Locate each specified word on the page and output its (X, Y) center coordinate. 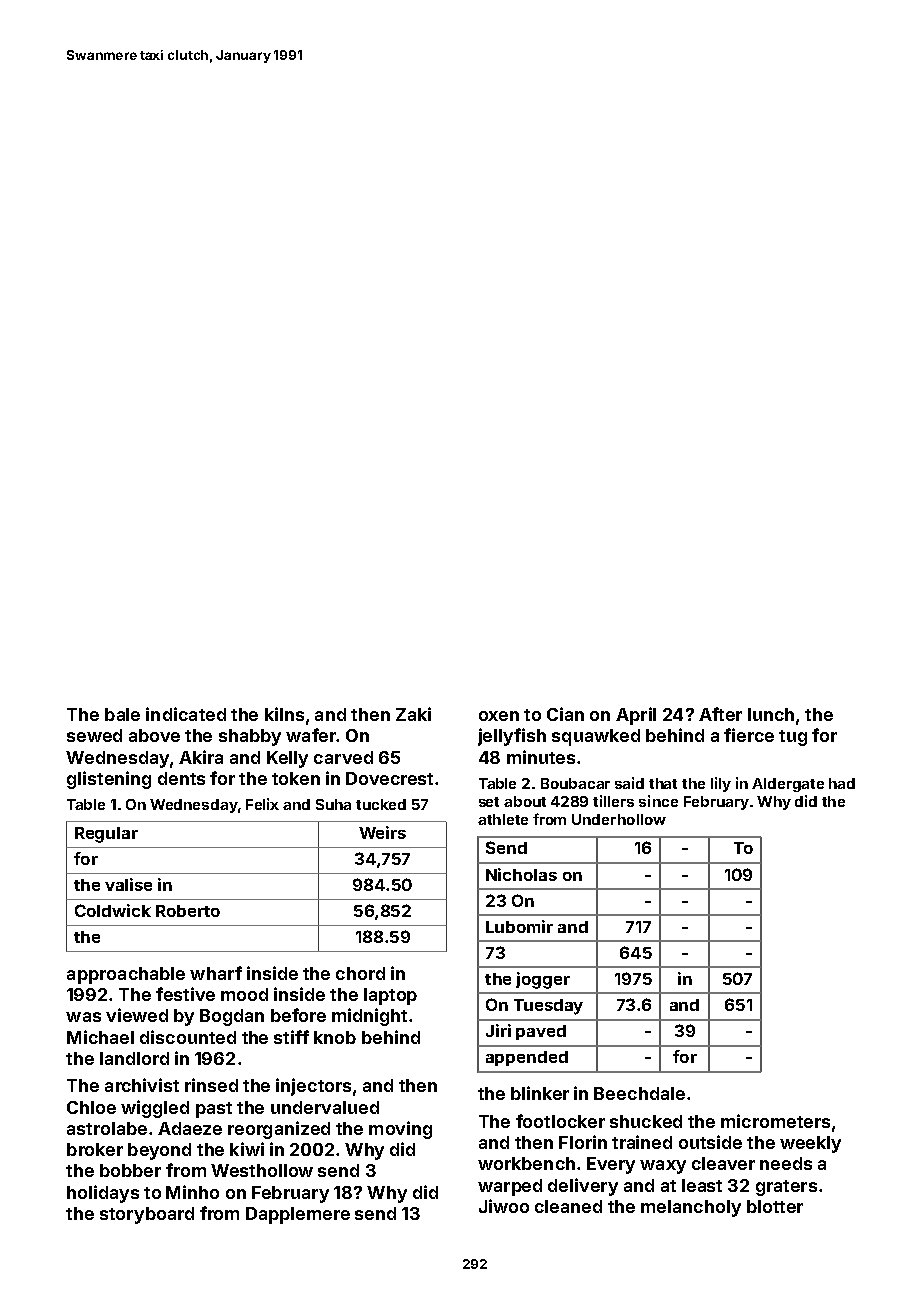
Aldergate (788, 785)
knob (335, 1037)
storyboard (147, 1215)
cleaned (568, 1206)
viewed (137, 1015)
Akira (201, 757)
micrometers (775, 1121)
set (489, 802)
